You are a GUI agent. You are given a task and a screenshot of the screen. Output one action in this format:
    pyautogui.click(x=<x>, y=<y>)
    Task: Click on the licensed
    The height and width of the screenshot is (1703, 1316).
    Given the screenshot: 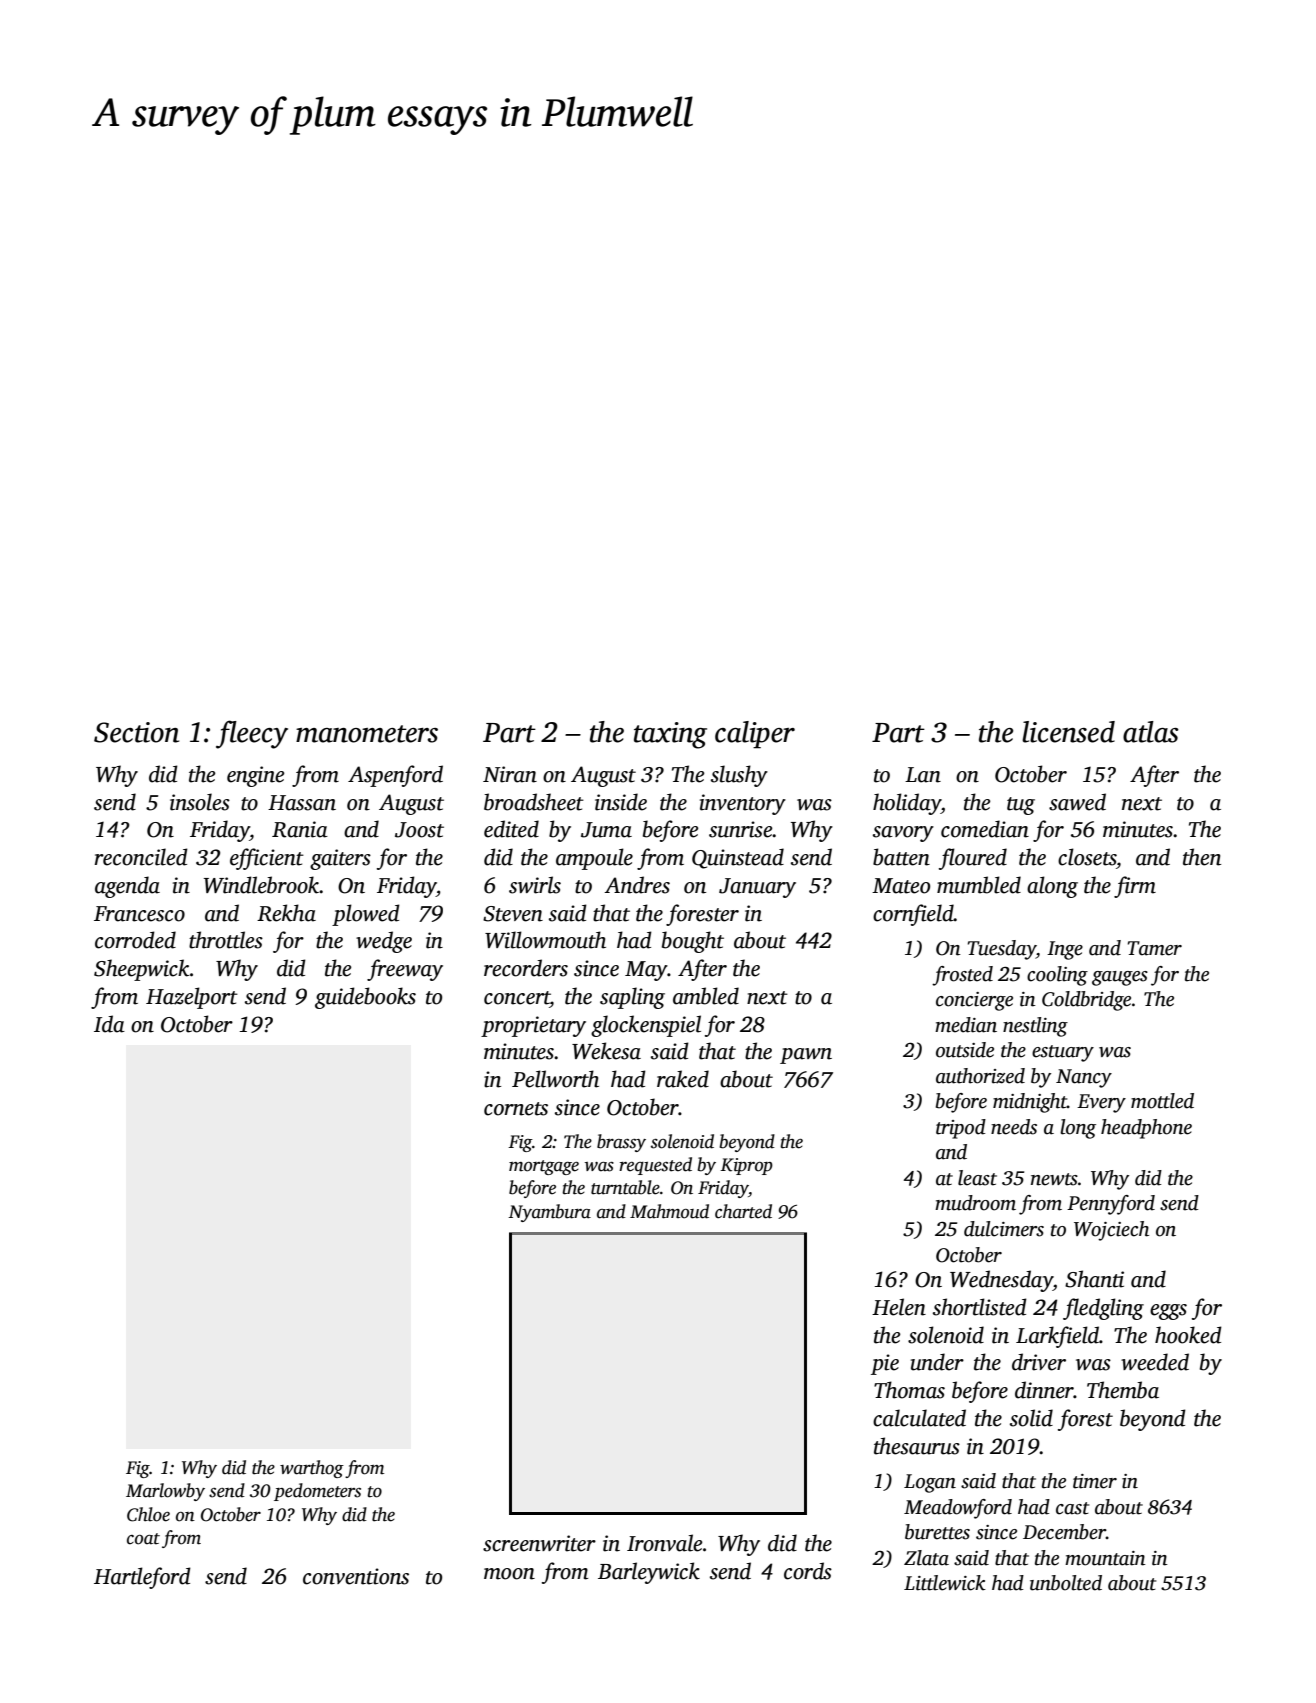 What is the action you would take?
    pyautogui.click(x=1068, y=732)
